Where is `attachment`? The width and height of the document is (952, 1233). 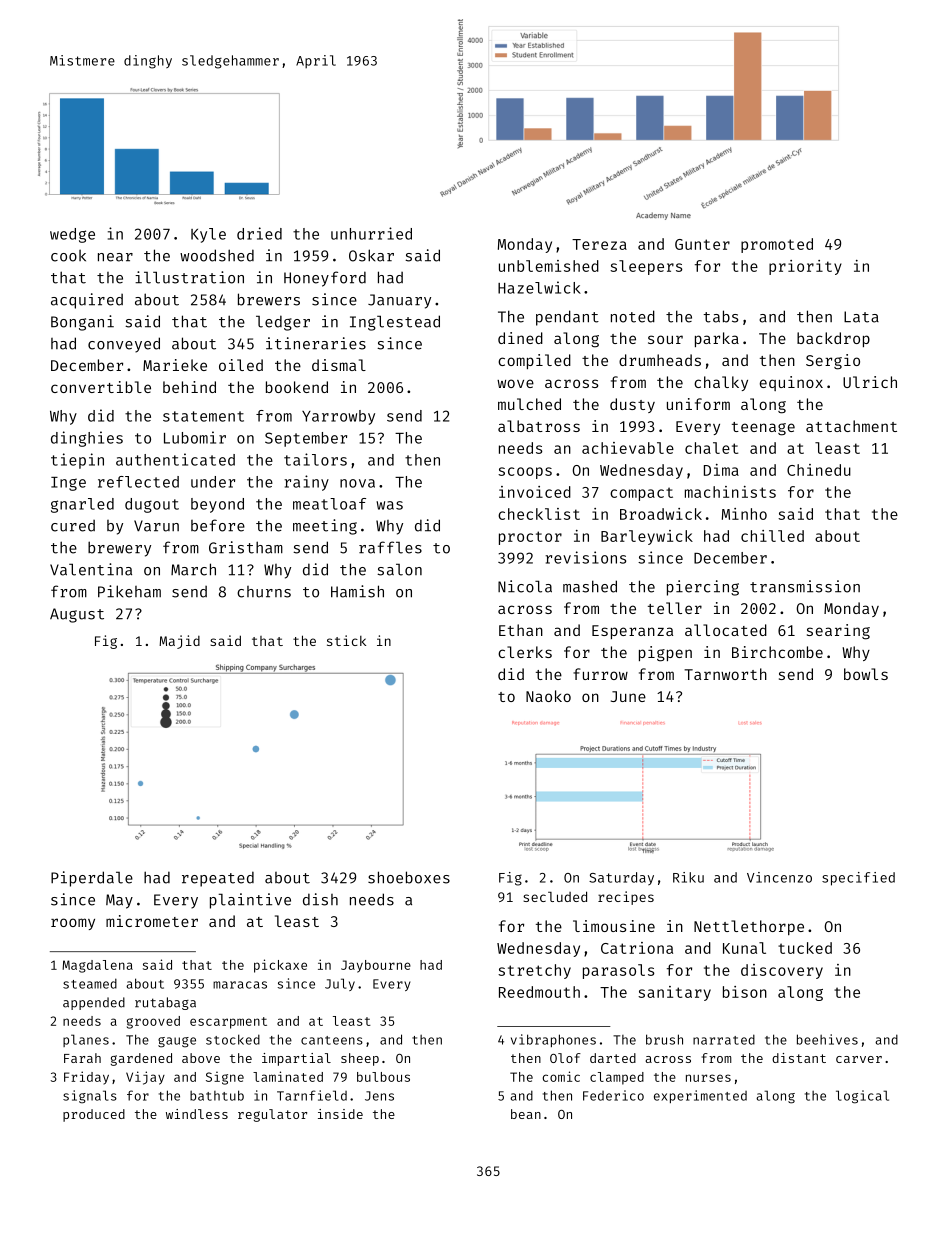
attachment is located at coordinates (851, 426).
